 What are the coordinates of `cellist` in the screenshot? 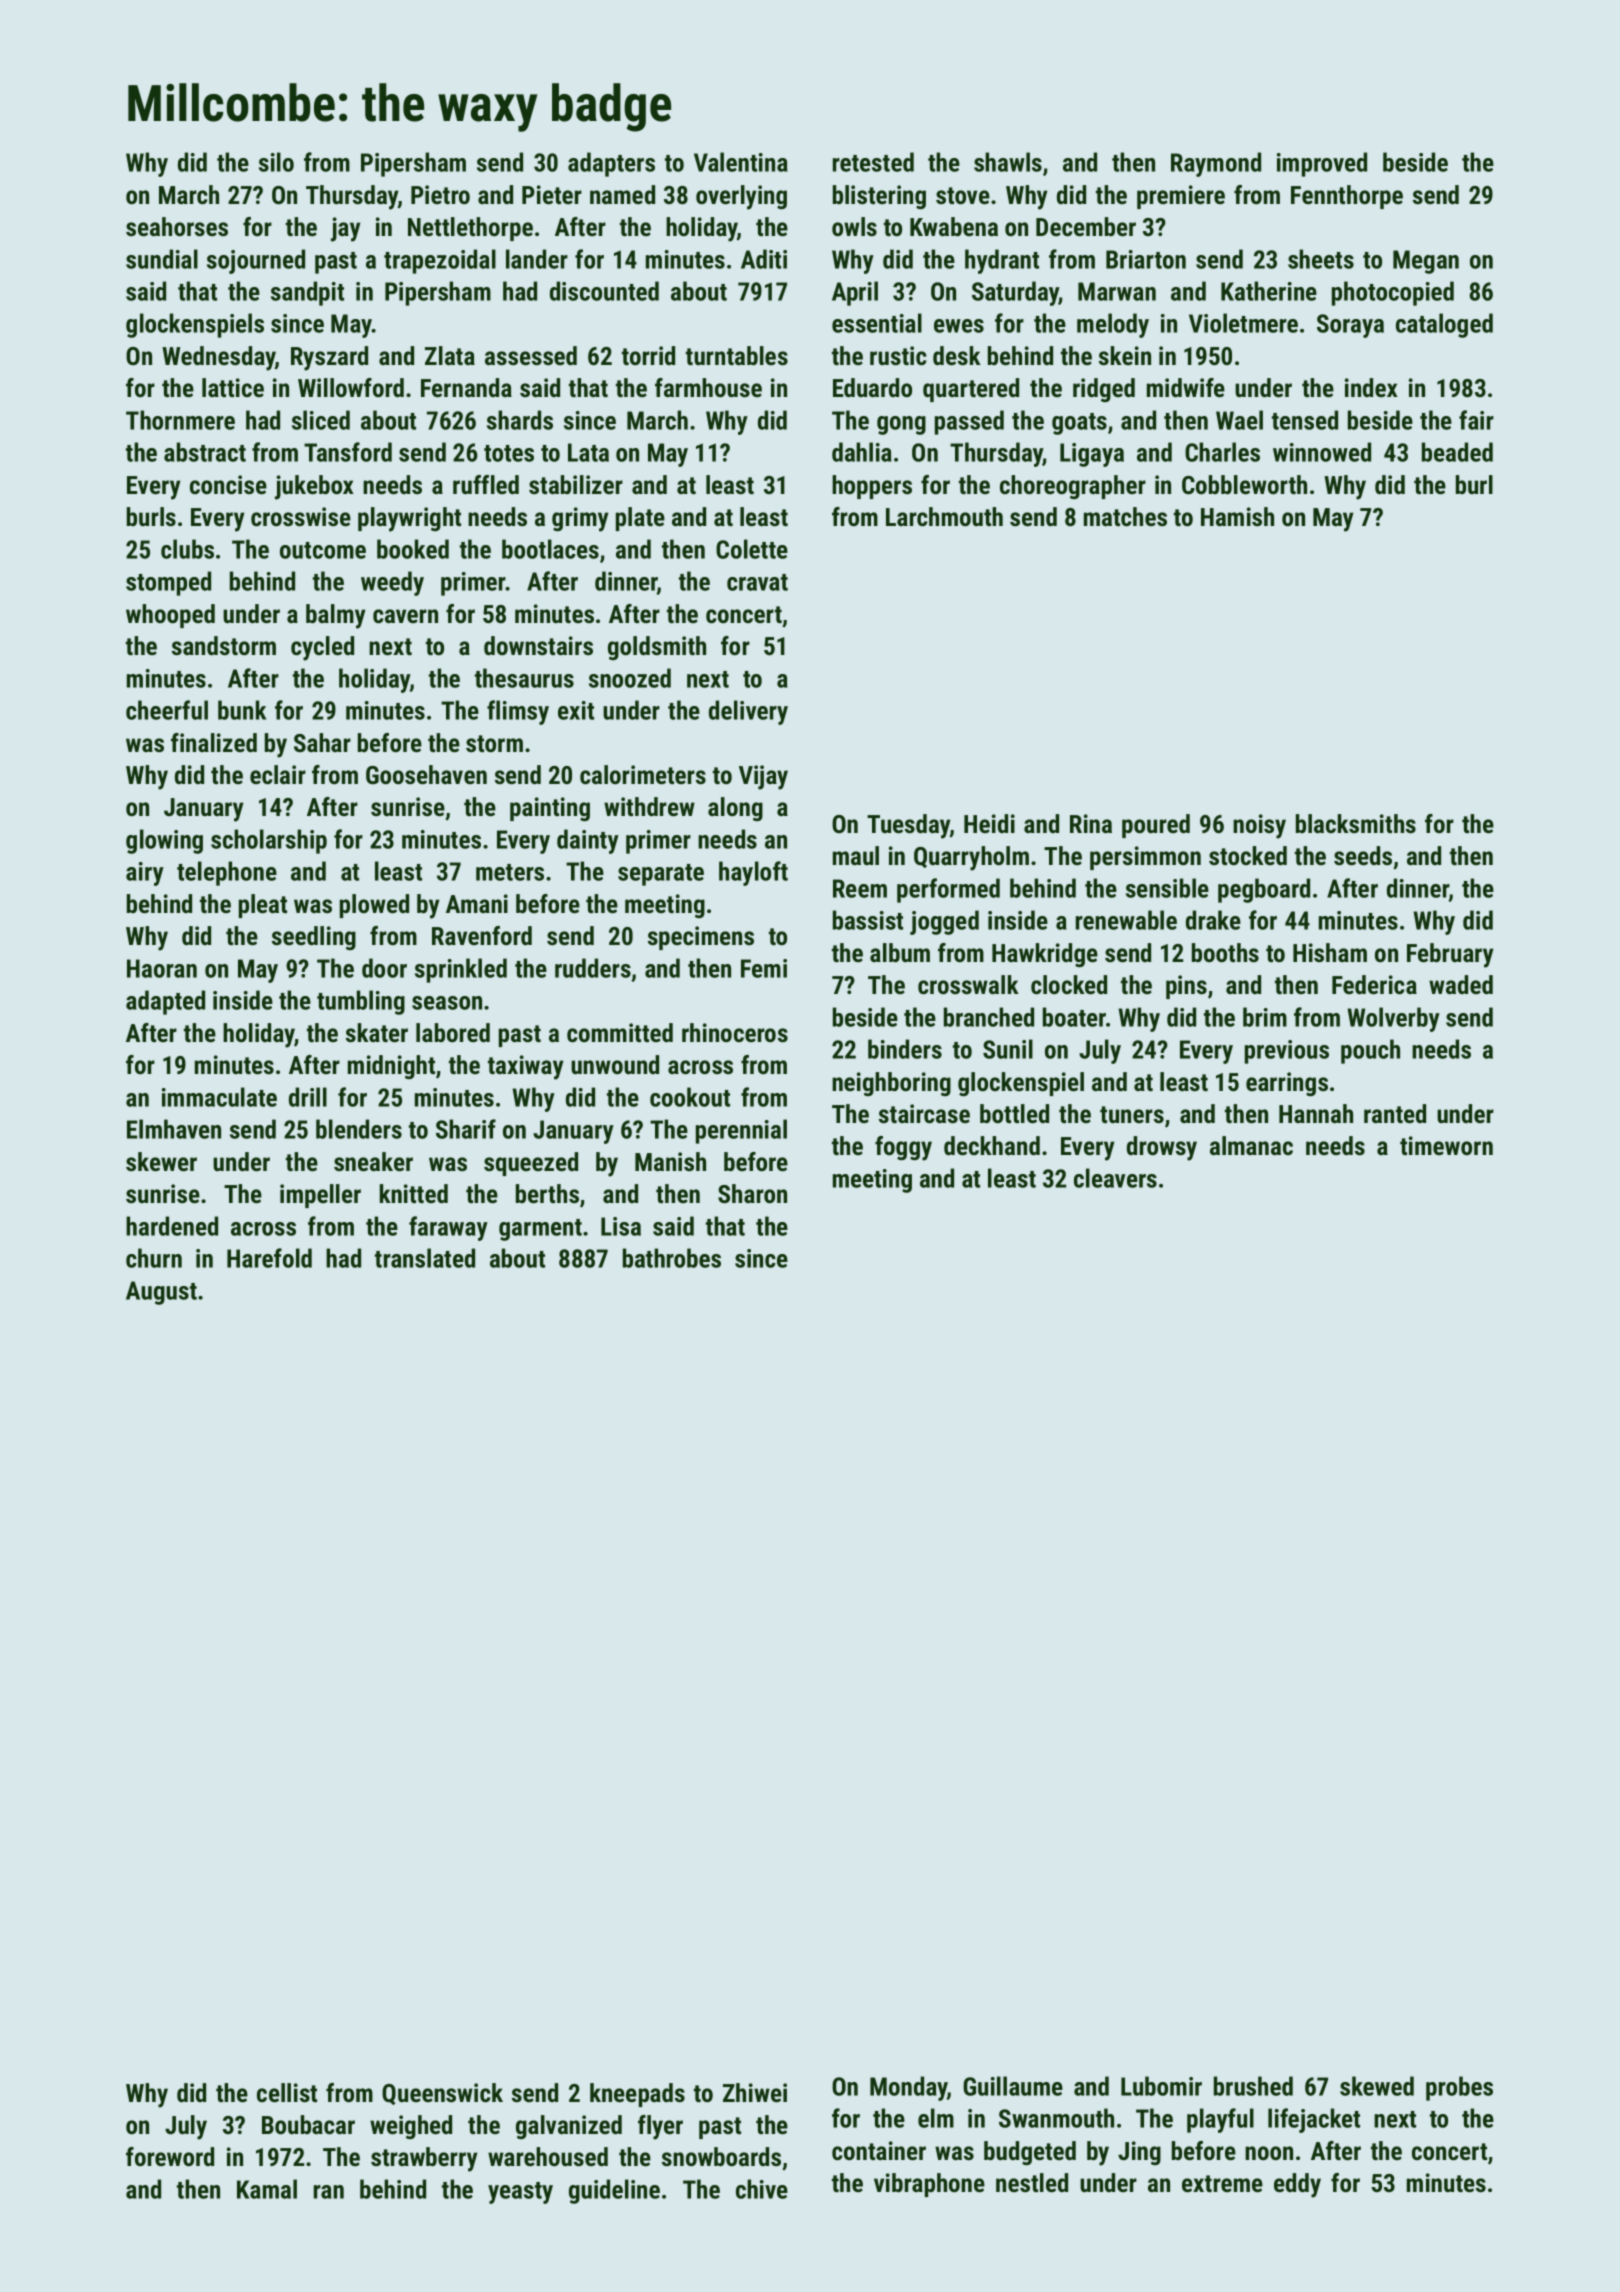 It's located at (287, 2092).
